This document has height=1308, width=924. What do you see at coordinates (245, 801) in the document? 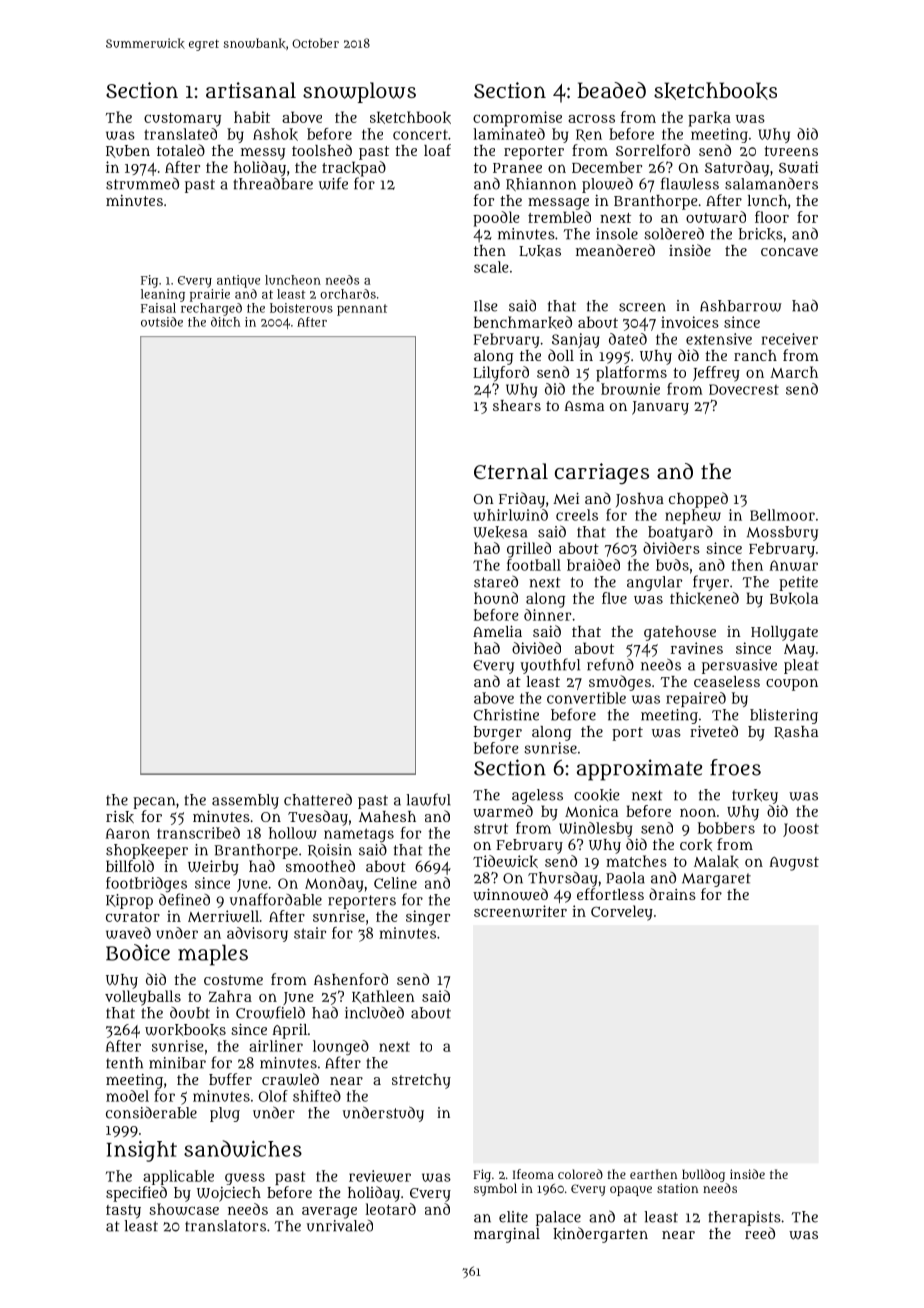
I see `assembly` at bounding box center [245, 801].
